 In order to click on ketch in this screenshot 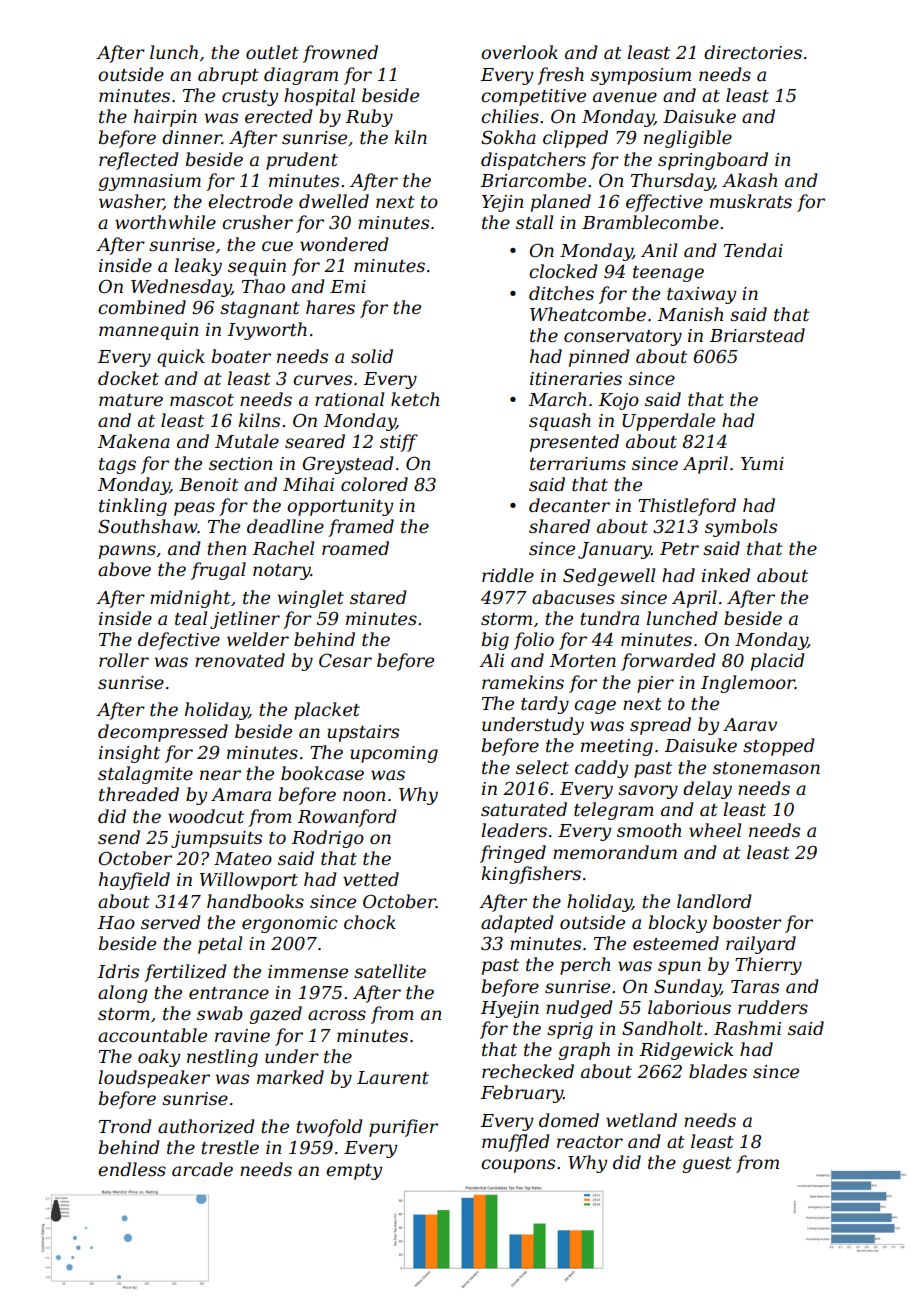, I will do `click(415, 399)`.
